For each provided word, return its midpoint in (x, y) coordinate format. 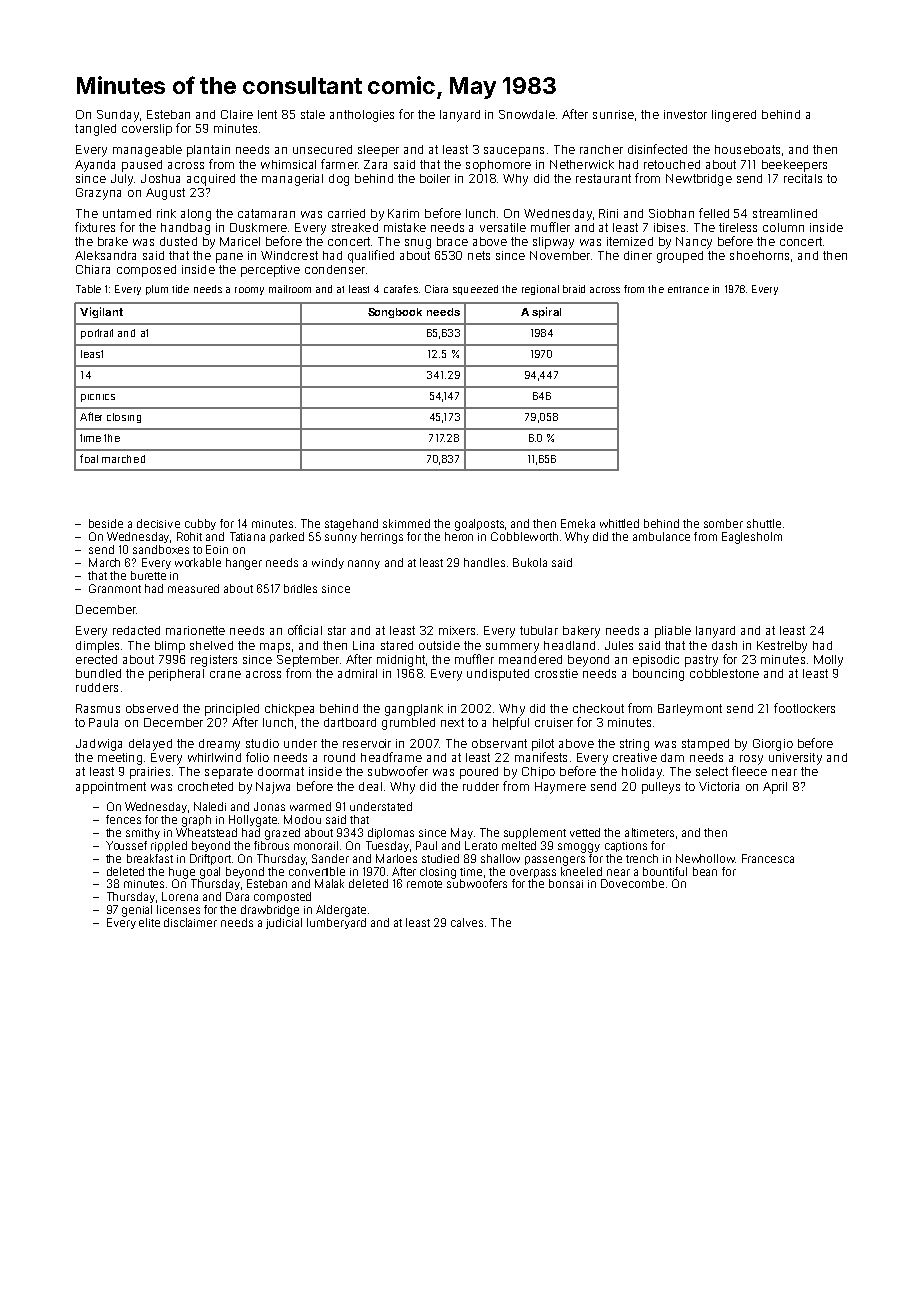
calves (467, 922)
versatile (503, 227)
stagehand (351, 525)
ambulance (661, 536)
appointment (111, 788)
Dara (237, 896)
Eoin (217, 549)
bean (705, 871)
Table (88, 289)
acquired (211, 180)
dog (339, 180)
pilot (543, 745)
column (783, 227)
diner (638, 255)
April (775, 788)
